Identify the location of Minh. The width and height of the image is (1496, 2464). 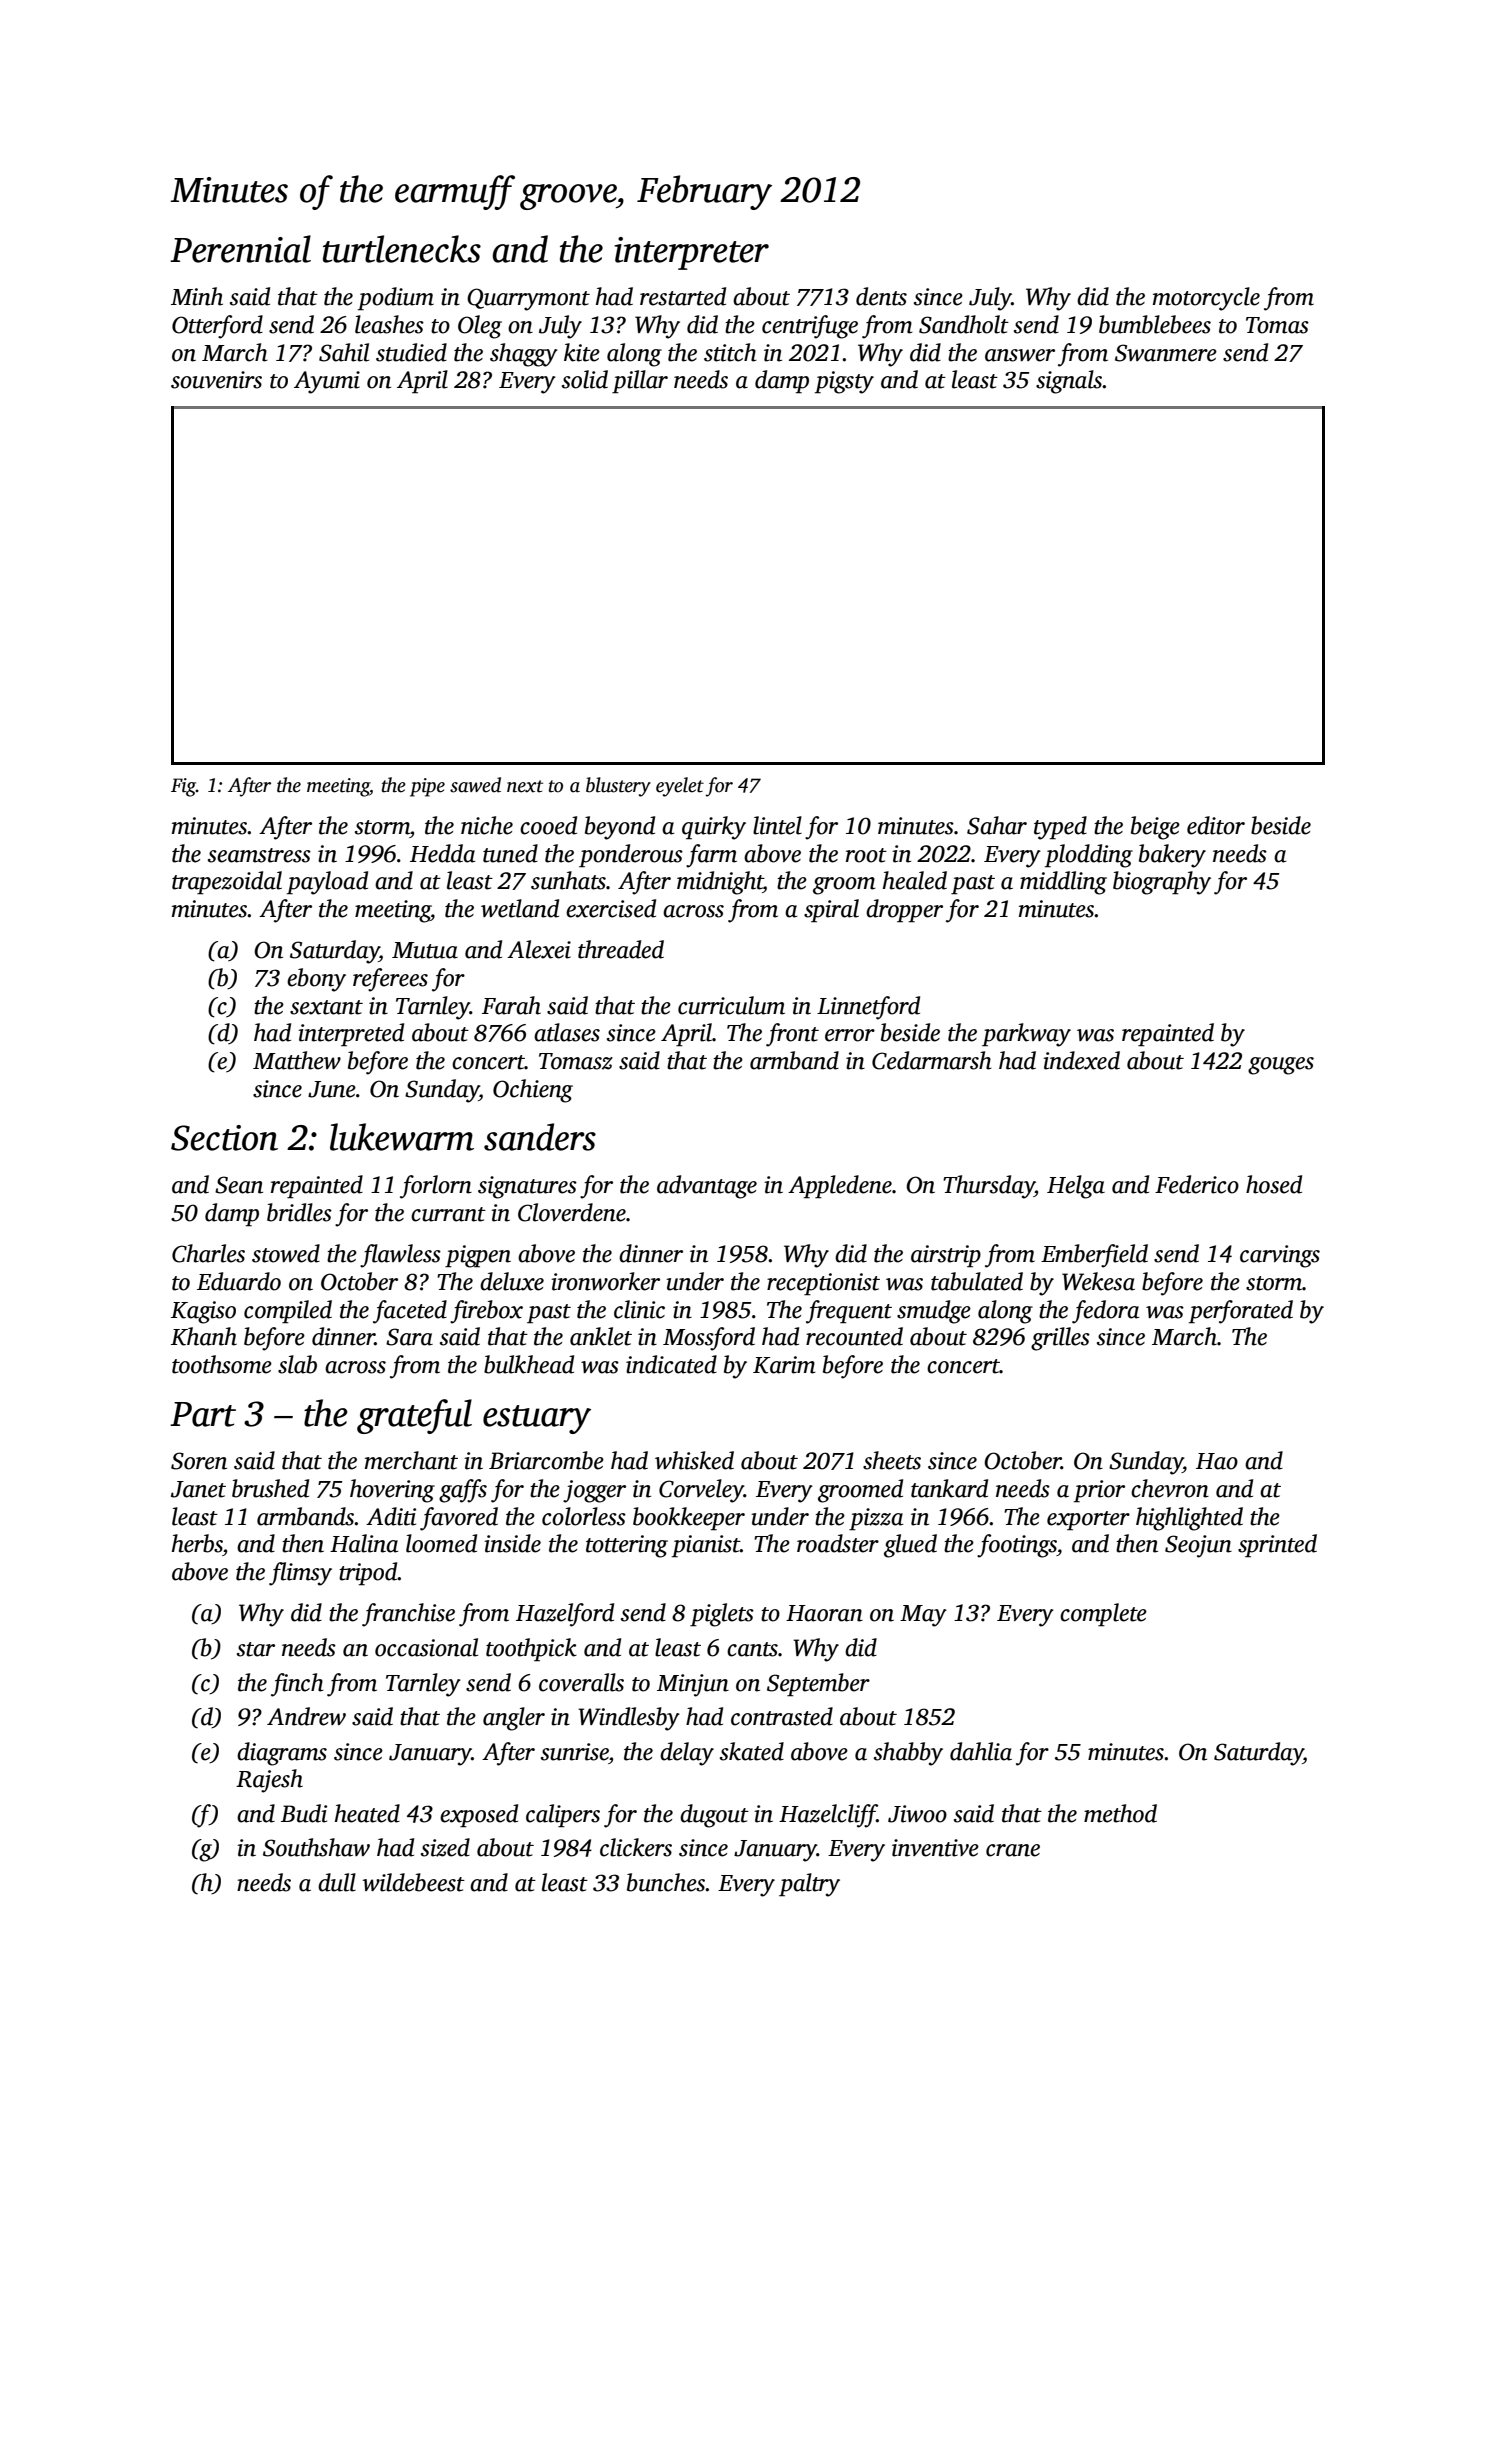
(197, 296).
